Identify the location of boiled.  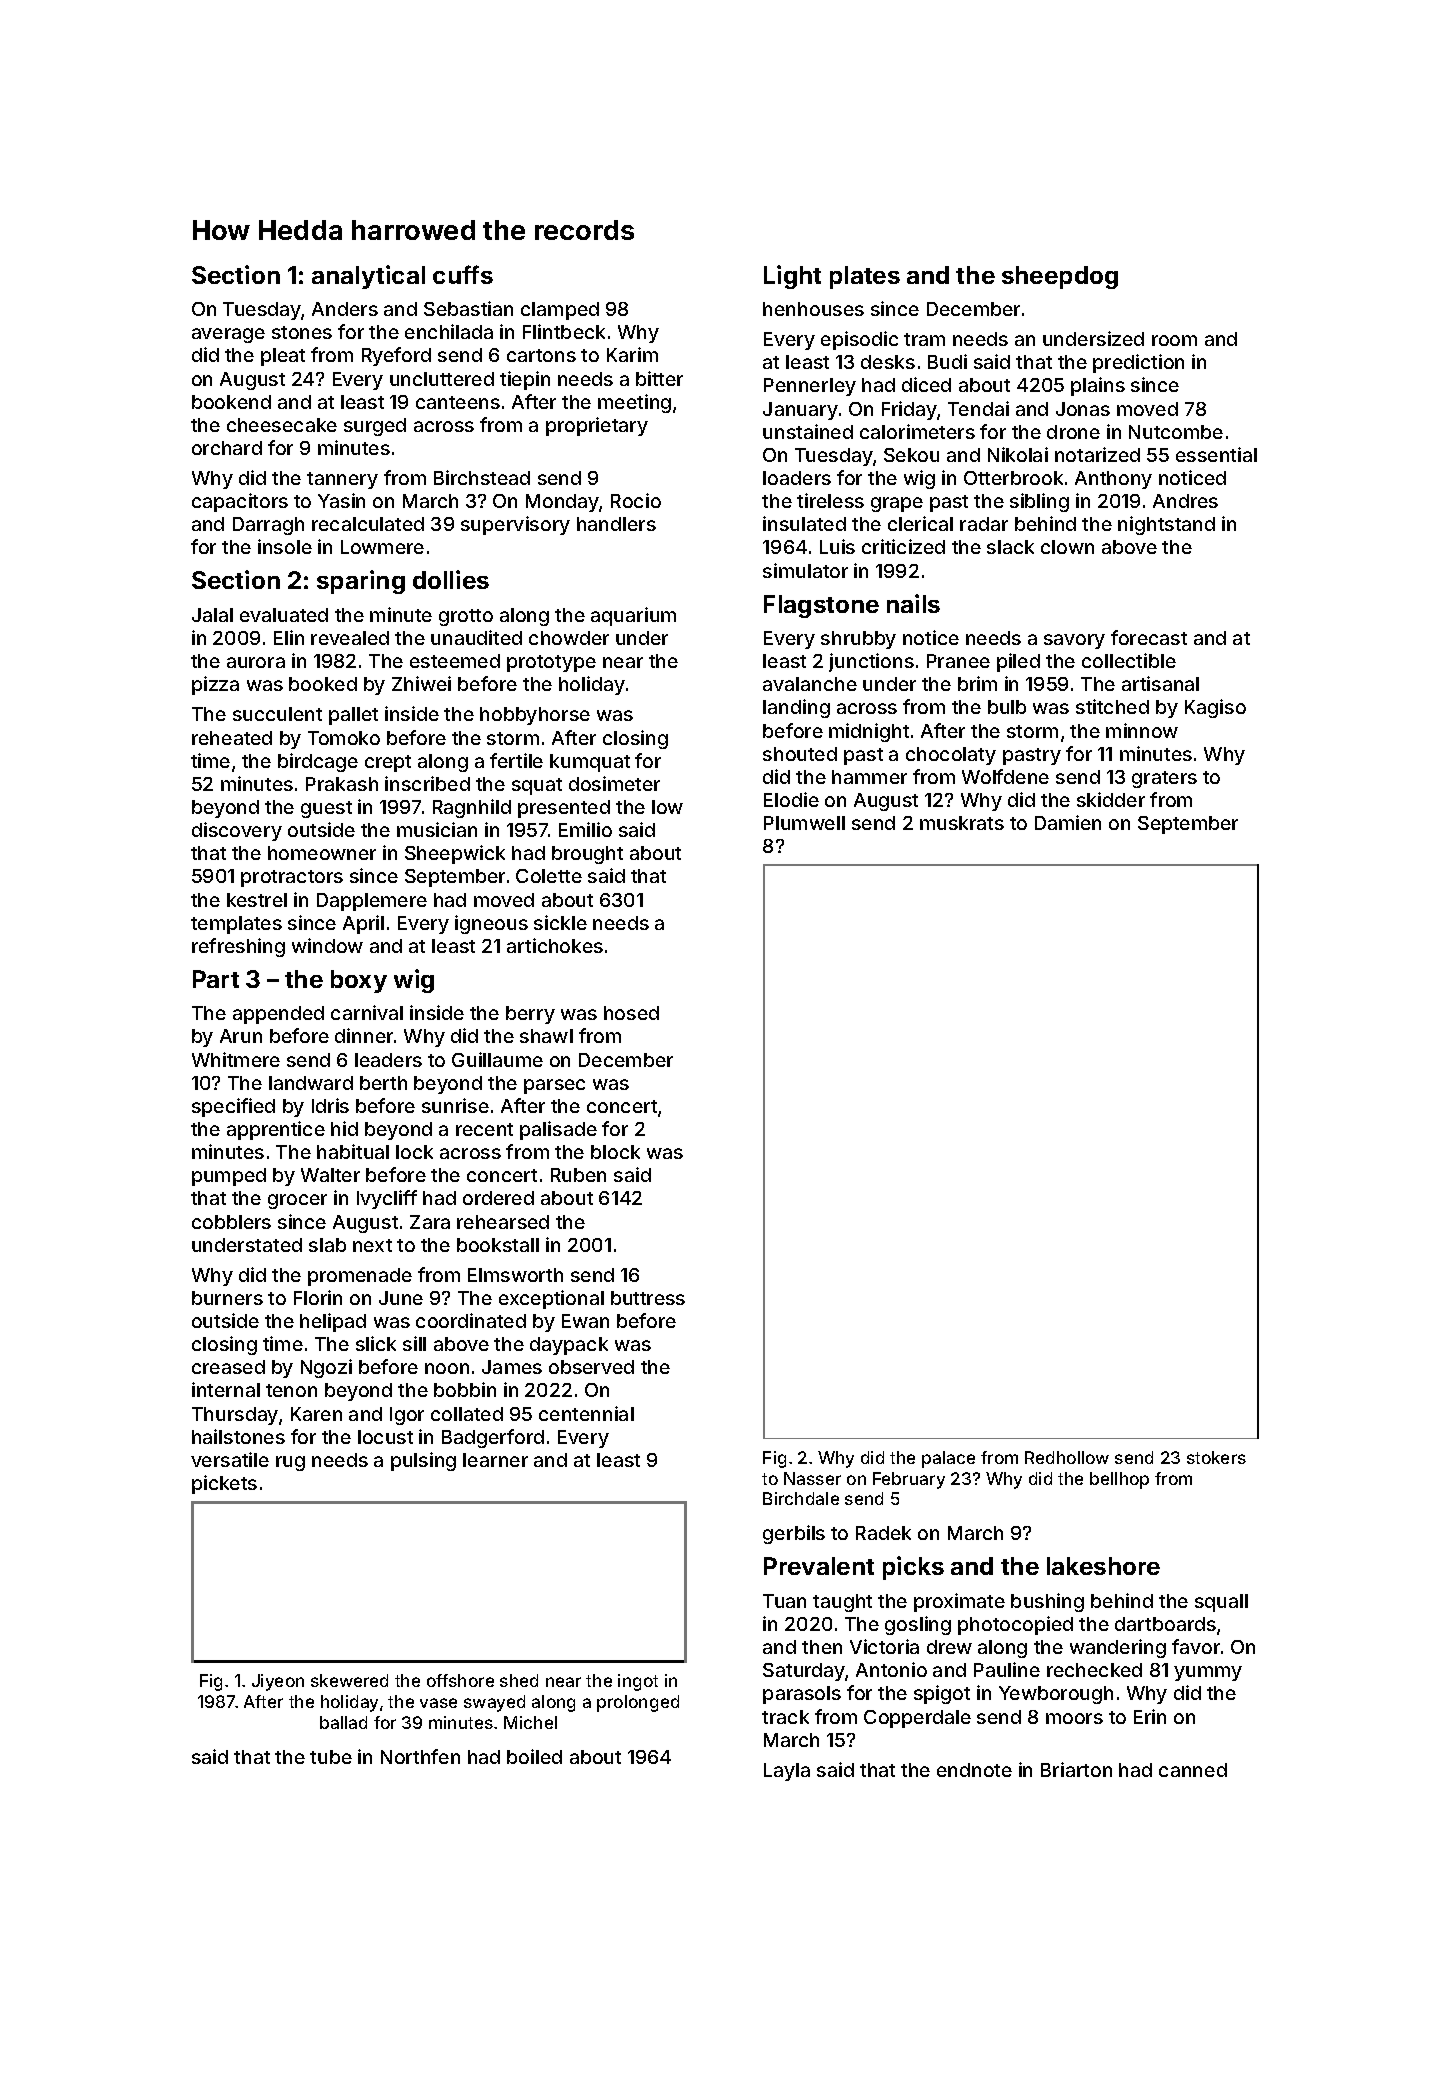
(534, 1756).
